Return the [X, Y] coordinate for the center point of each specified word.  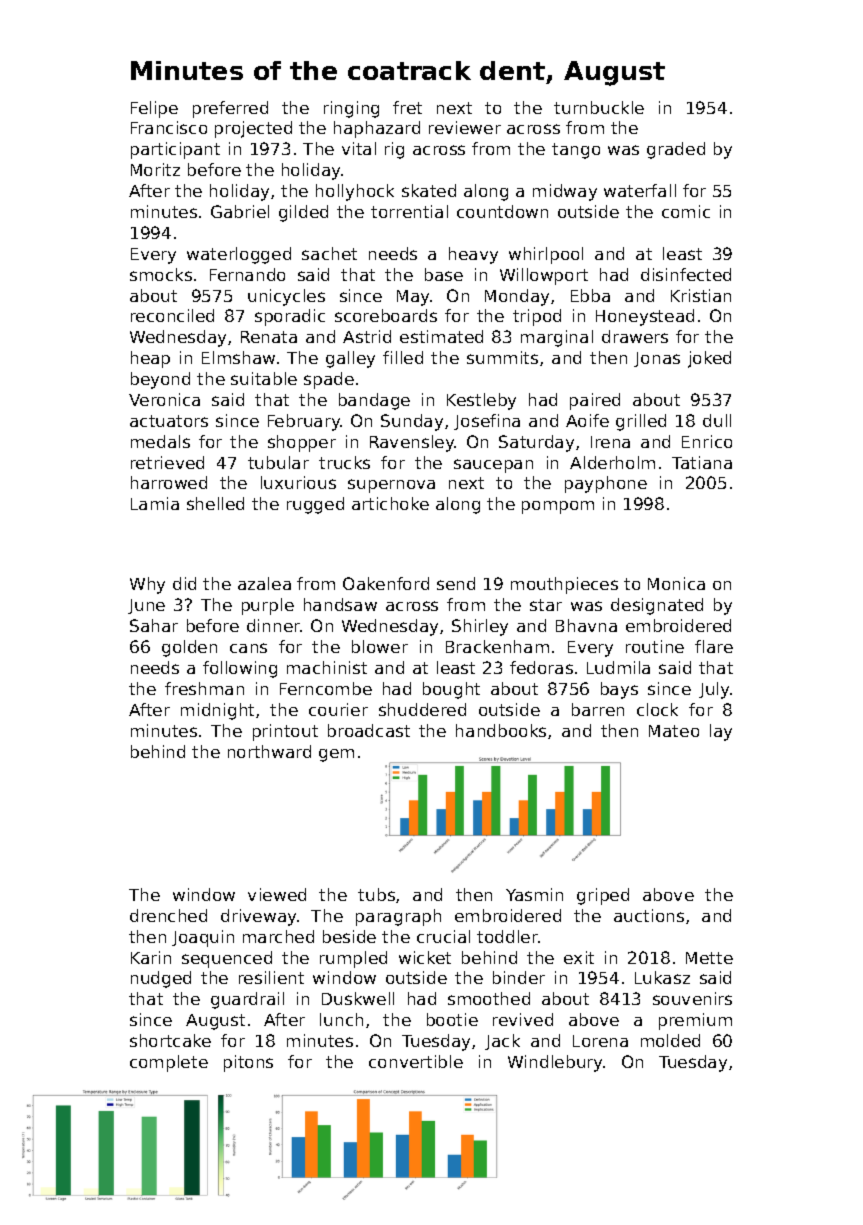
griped [603, 896]
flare [714, 646]
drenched [168, 915]
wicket [425, 957]
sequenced [227, 959]
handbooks [501, 730]
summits [502, 357]
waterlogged [239, 255]
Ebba [590, 295]
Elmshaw [238, 357]
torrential [409, 211]
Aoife [587, 420]
